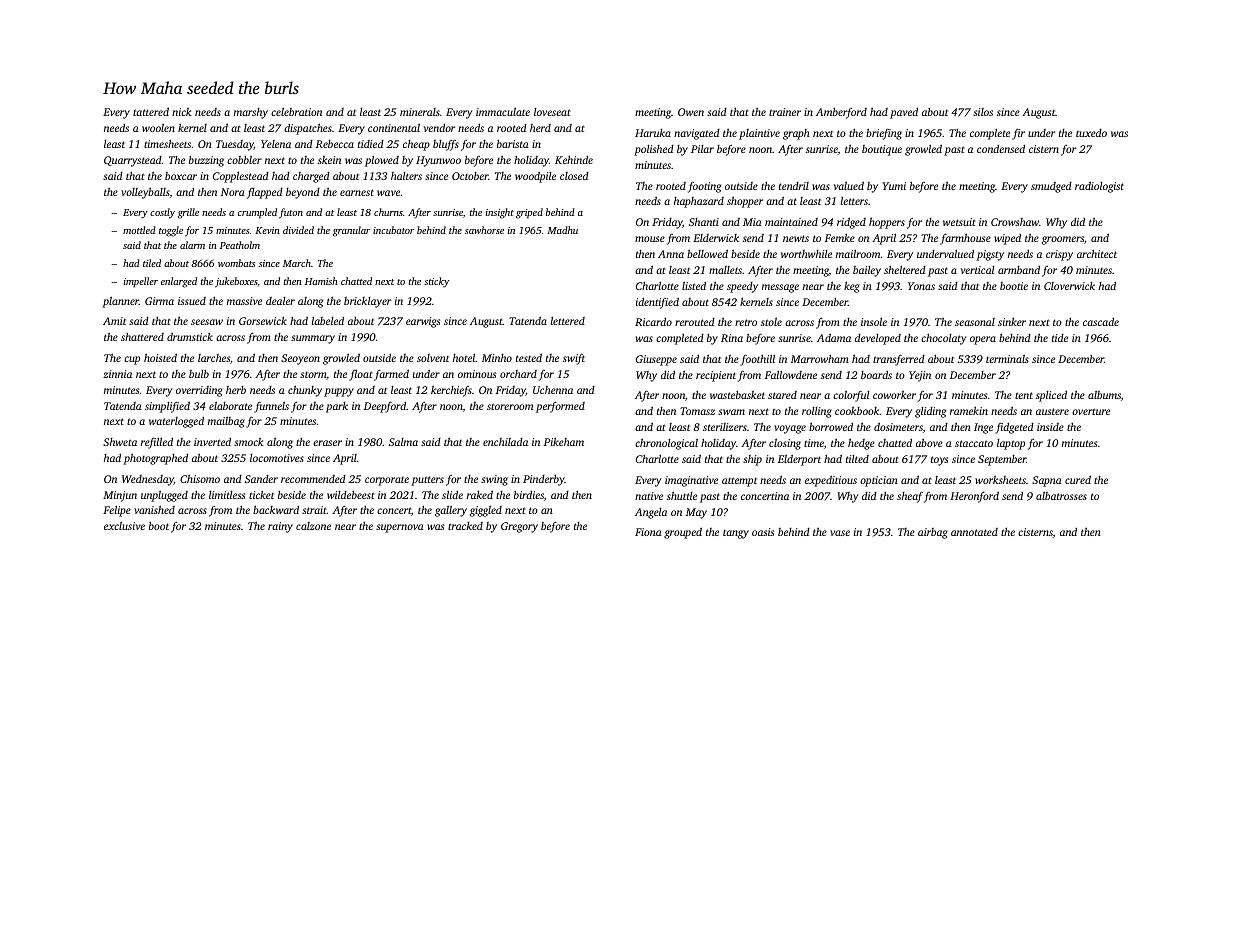 Image resolution: width=1233 pixels, height=952 pixels. Describe the element at coordinates (423, 322) in the screenshot. I see `earwigs` at that location.
